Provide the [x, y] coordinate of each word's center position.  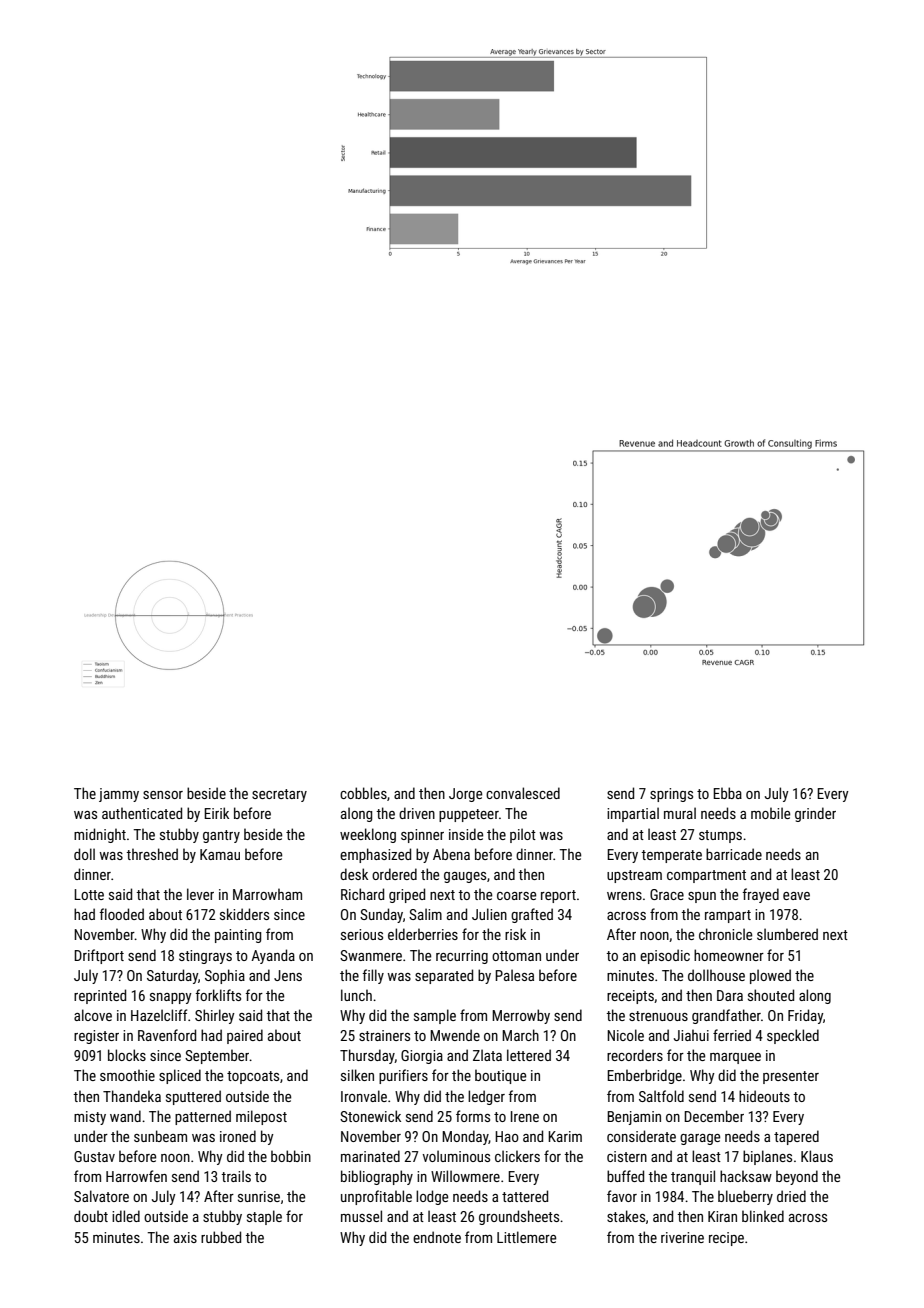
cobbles [363, 793]
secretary [279, 795]
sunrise [259, 1196]
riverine [682, 1237]
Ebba [727, 793]
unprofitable [376, 1197]
